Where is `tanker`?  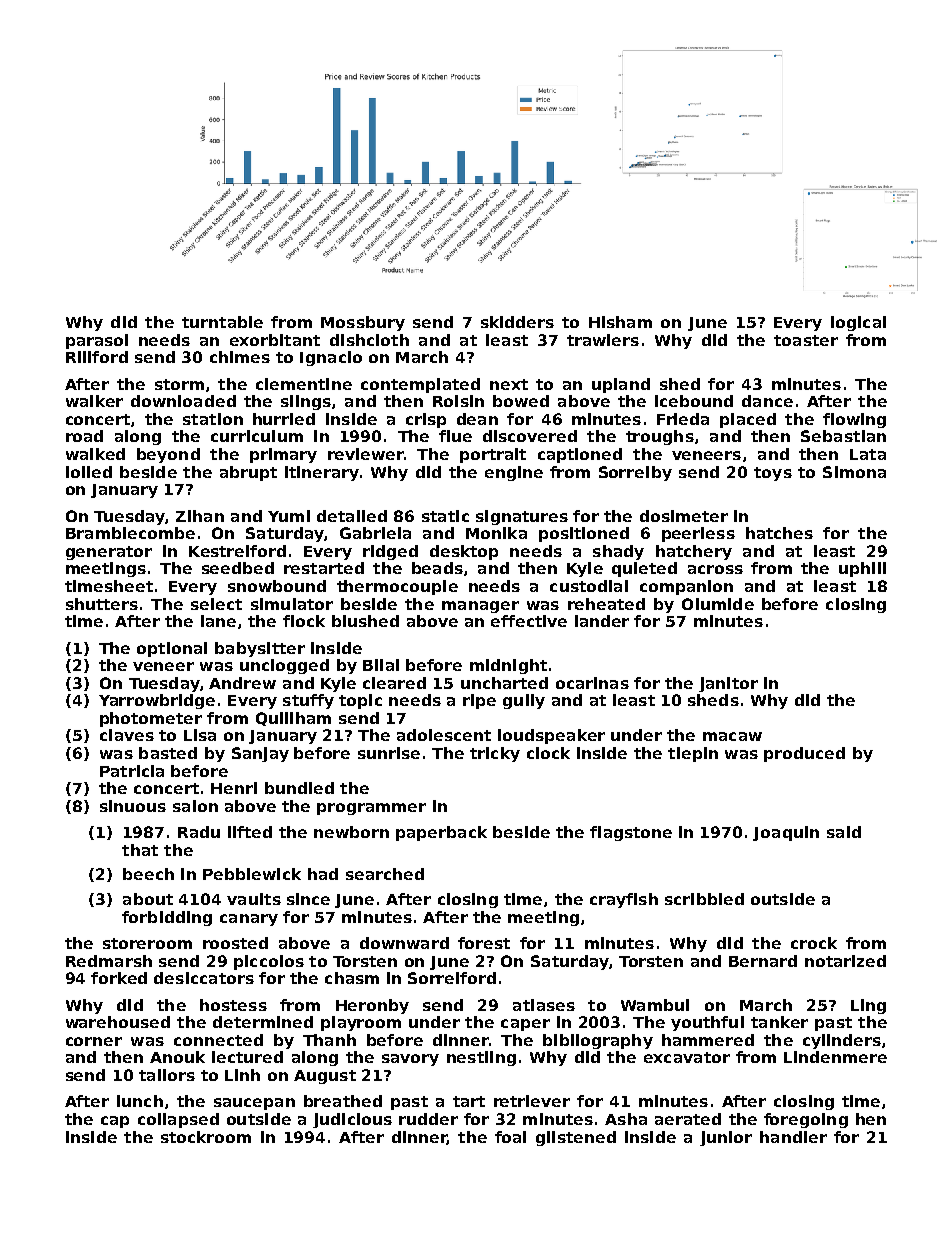 tanker is located at coordinates (779, 1022).
